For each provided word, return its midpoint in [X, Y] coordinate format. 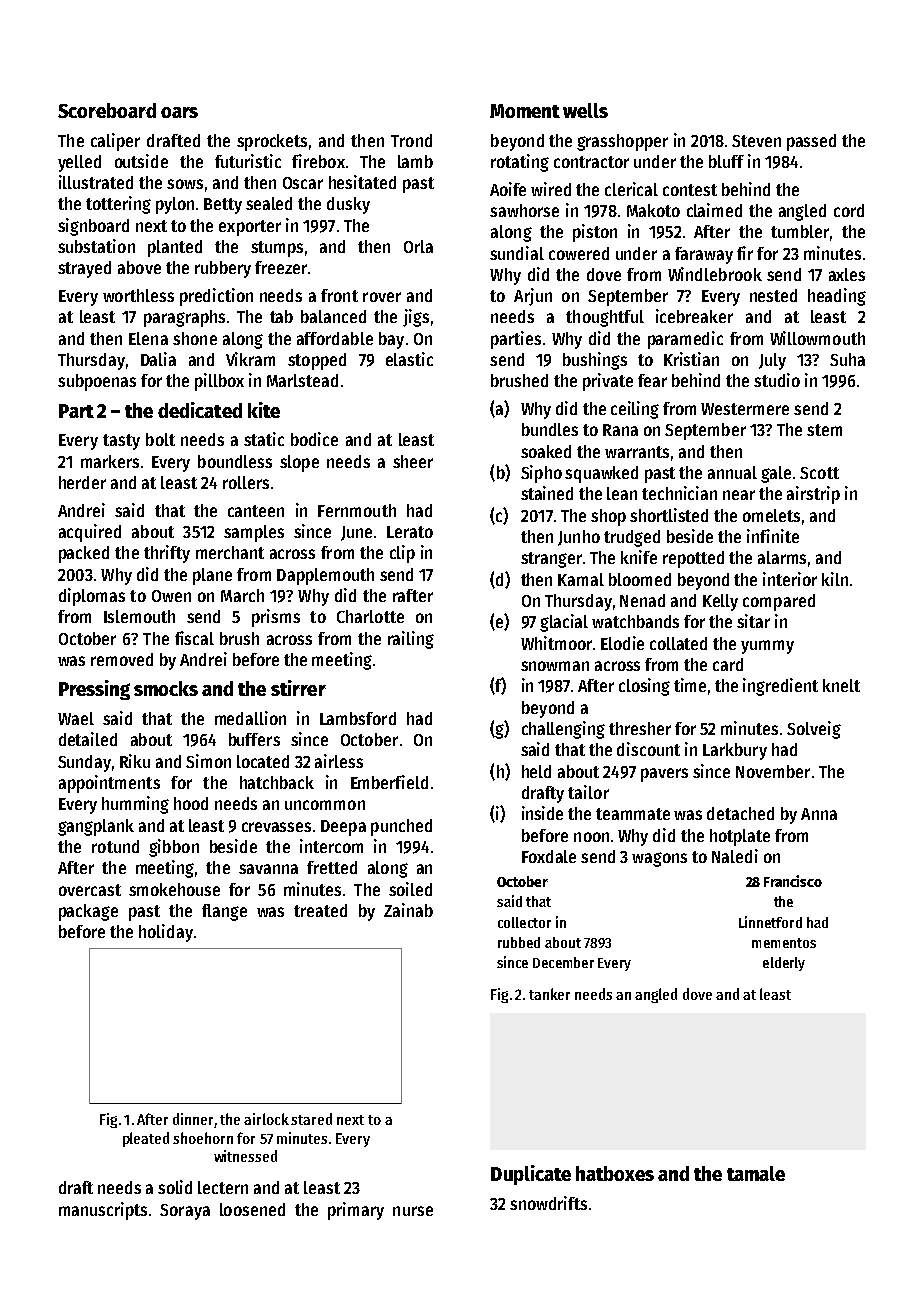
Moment [525, 111]
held [536, 771]
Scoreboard [107, 110]
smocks [166, 688]
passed [811, 142]
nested [773, 295]
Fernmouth [357, 510]
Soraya [185, 1212]
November [773, 771]
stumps [277, 249]
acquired [90, 533]
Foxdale [549, 856]
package [88, 912]
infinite [773, 536]
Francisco [793, 881]
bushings [595, 361]
